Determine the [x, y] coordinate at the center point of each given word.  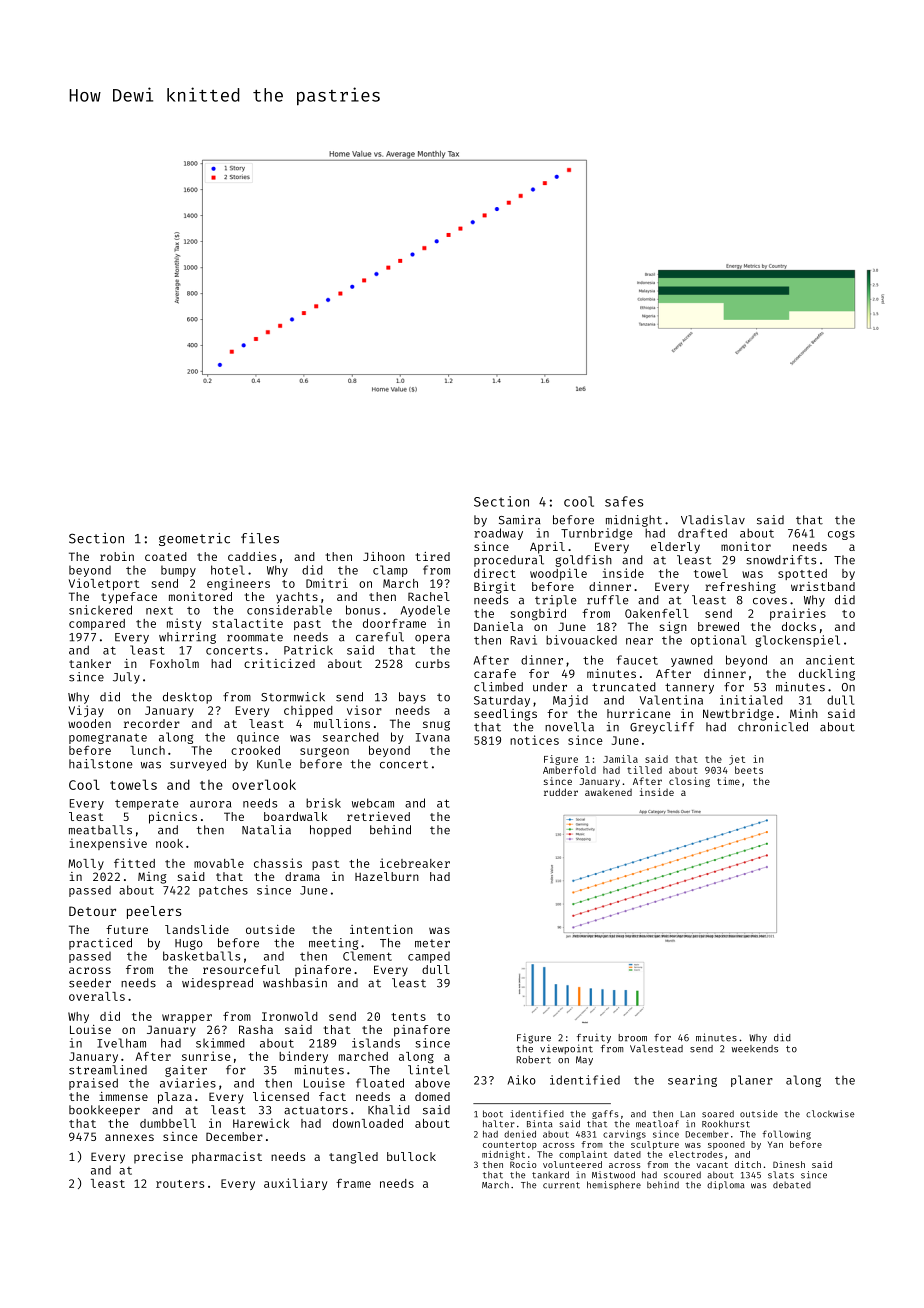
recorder [152, 723]
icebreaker [415, 863]
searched [351, 737]
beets [749, 770]
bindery [303, 1057]
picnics [173, 818]
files [260, 538]
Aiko [522, 1080]
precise [158, 1158]
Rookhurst [726, 1124]
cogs [841, 535]
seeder [90, 983]
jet [737, 760]
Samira [520, 520]
